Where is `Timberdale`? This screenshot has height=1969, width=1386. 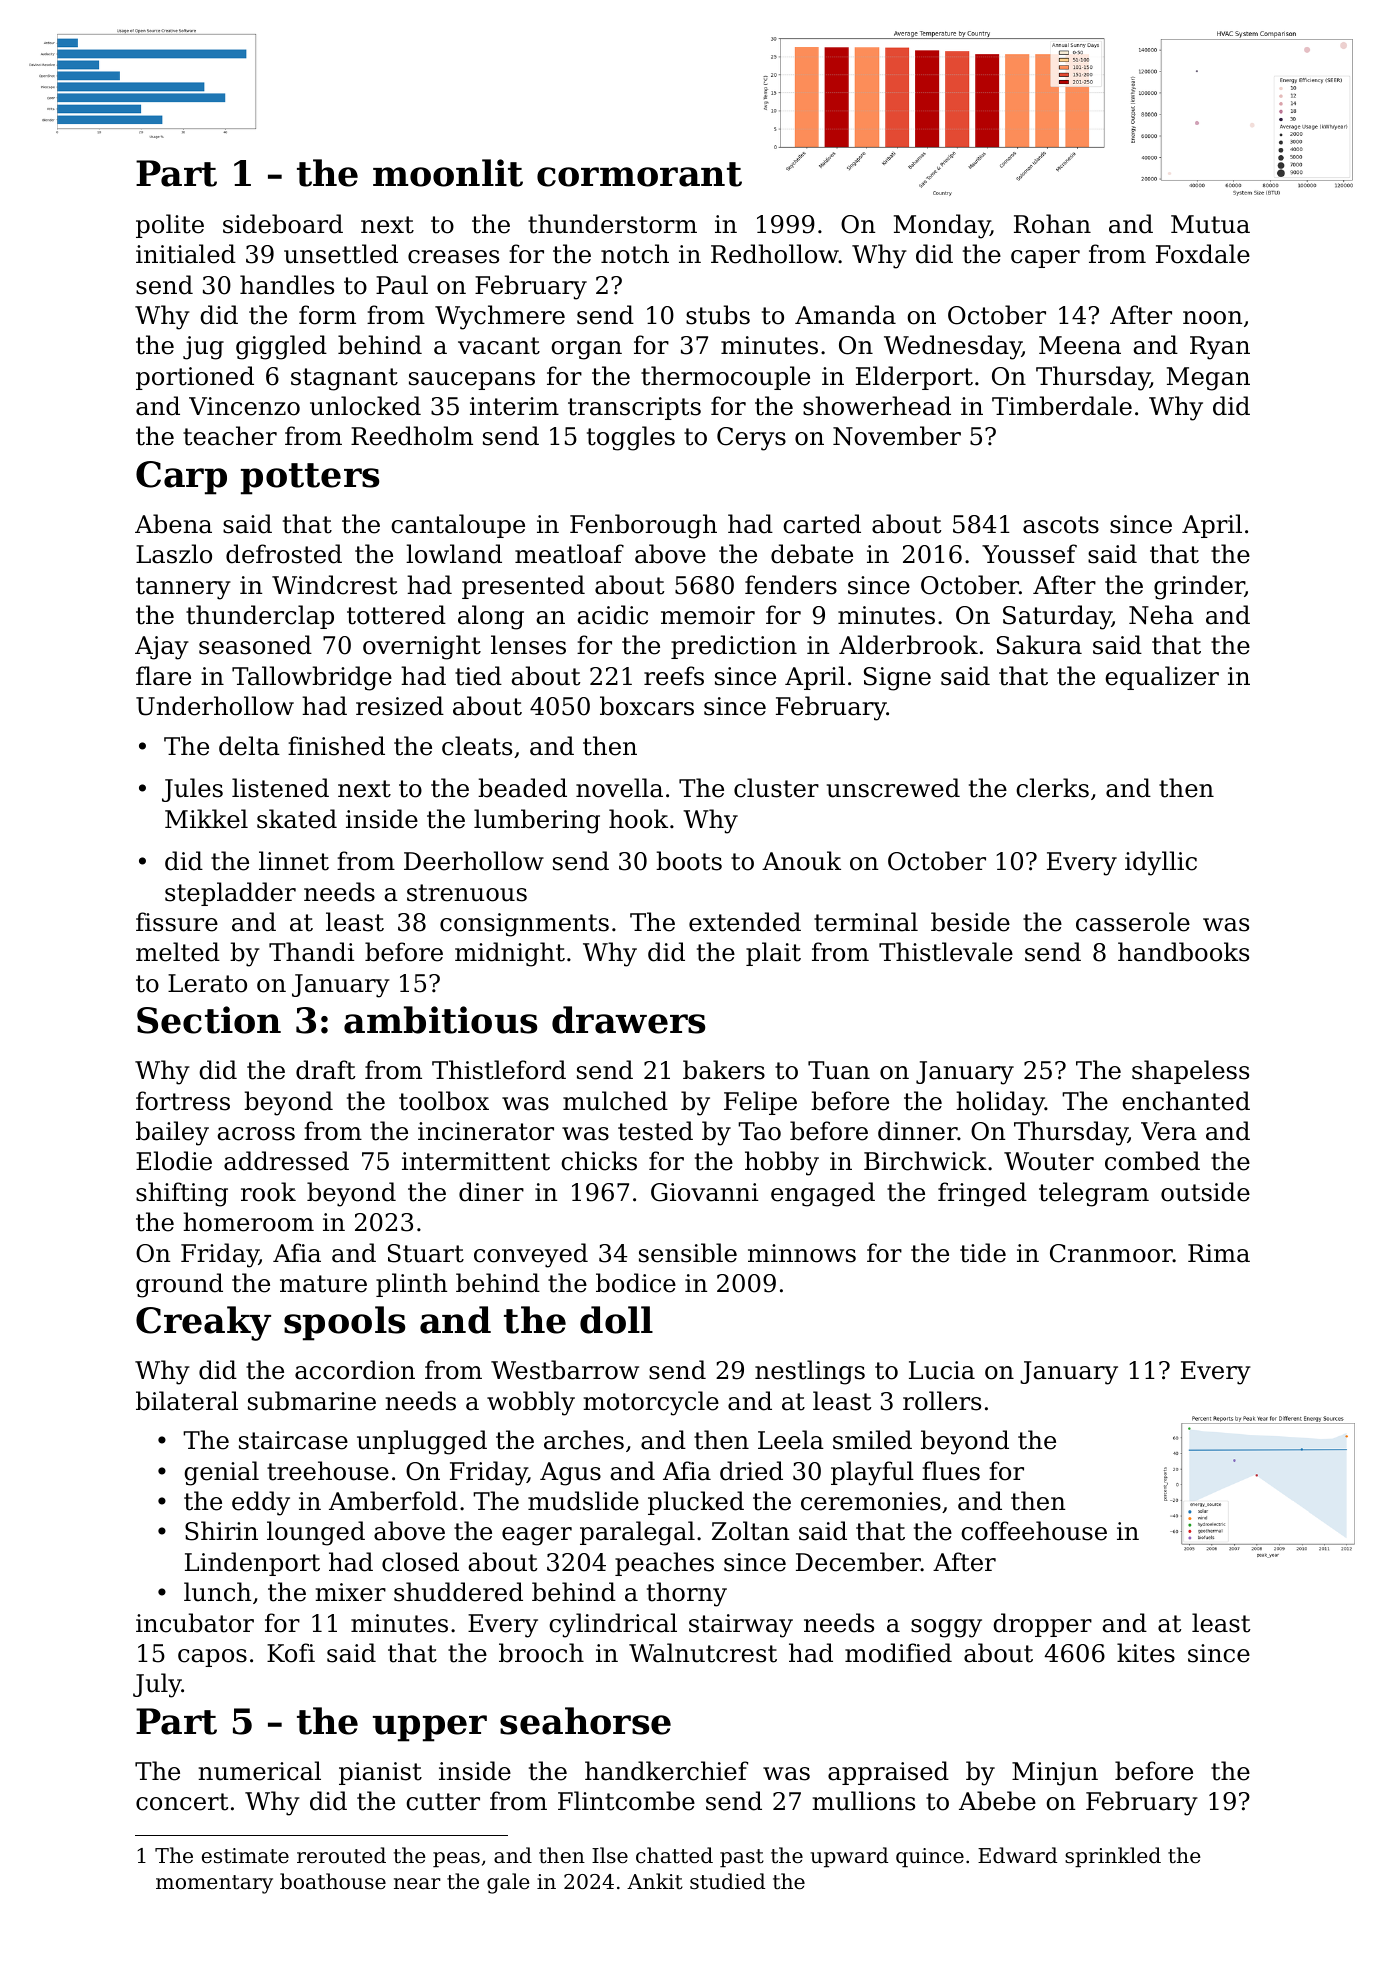 Timberdale is located at coordinates (1062, 406).
